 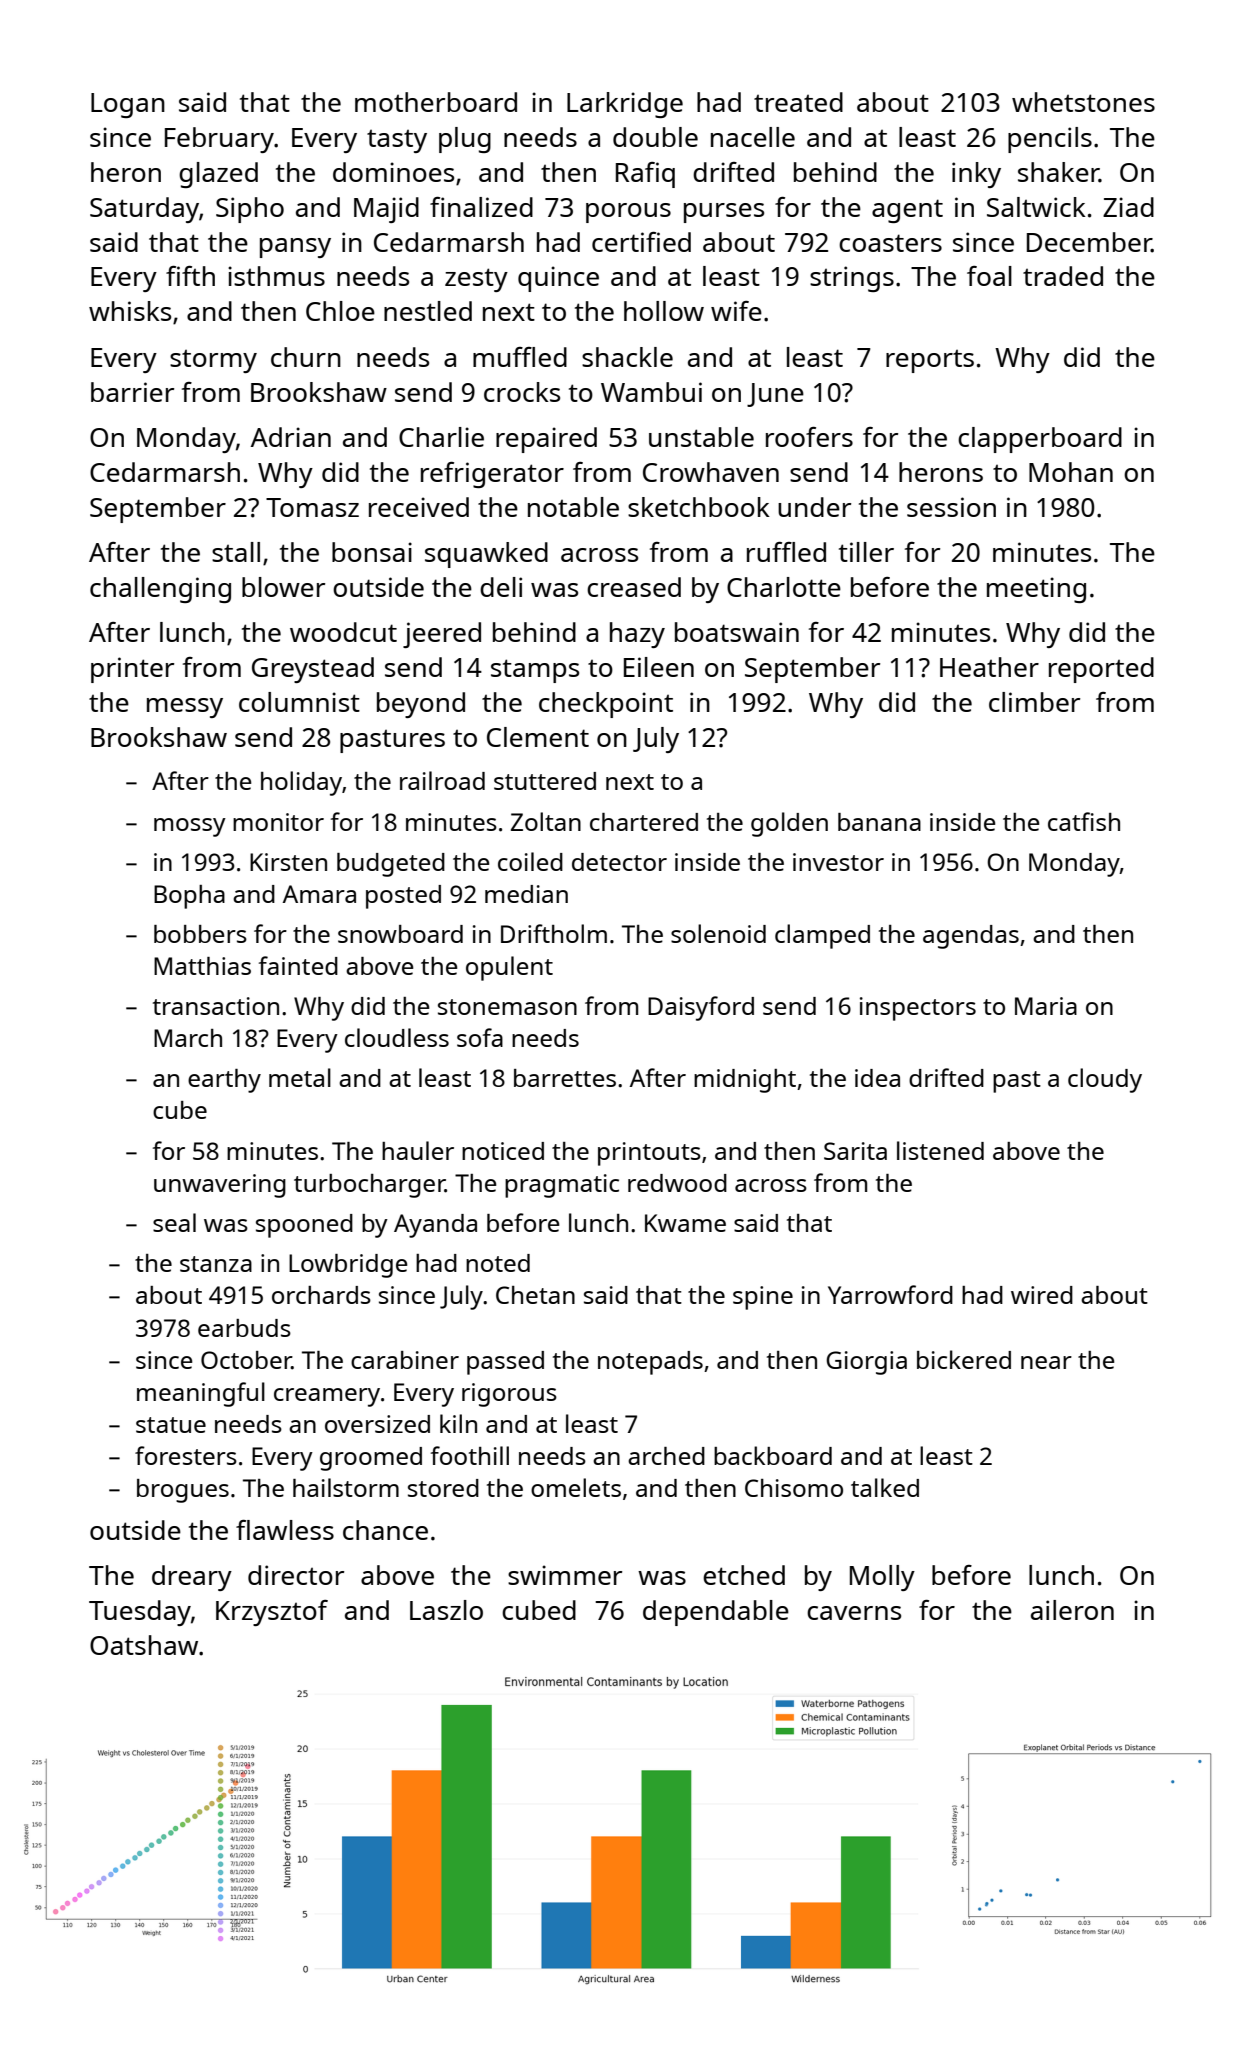 What do you see at coordinates (1046, 1006) in the screenshot?
I see `Maria` at bounding box center [1046, 1006].
